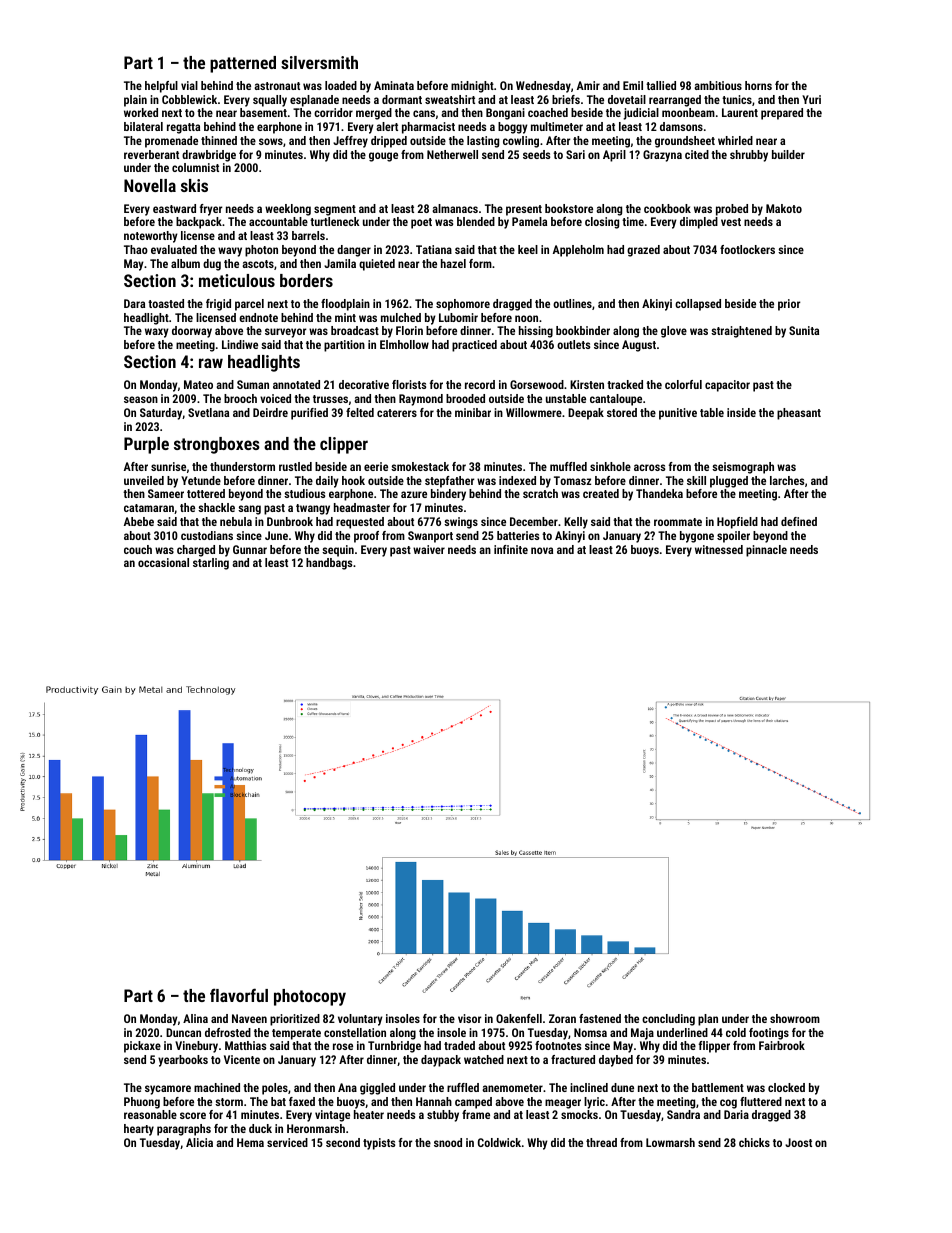  What do you see at coordinates (601, 1142) in the screenshot?
I see `thread` at bounding box center [601, 1142].
